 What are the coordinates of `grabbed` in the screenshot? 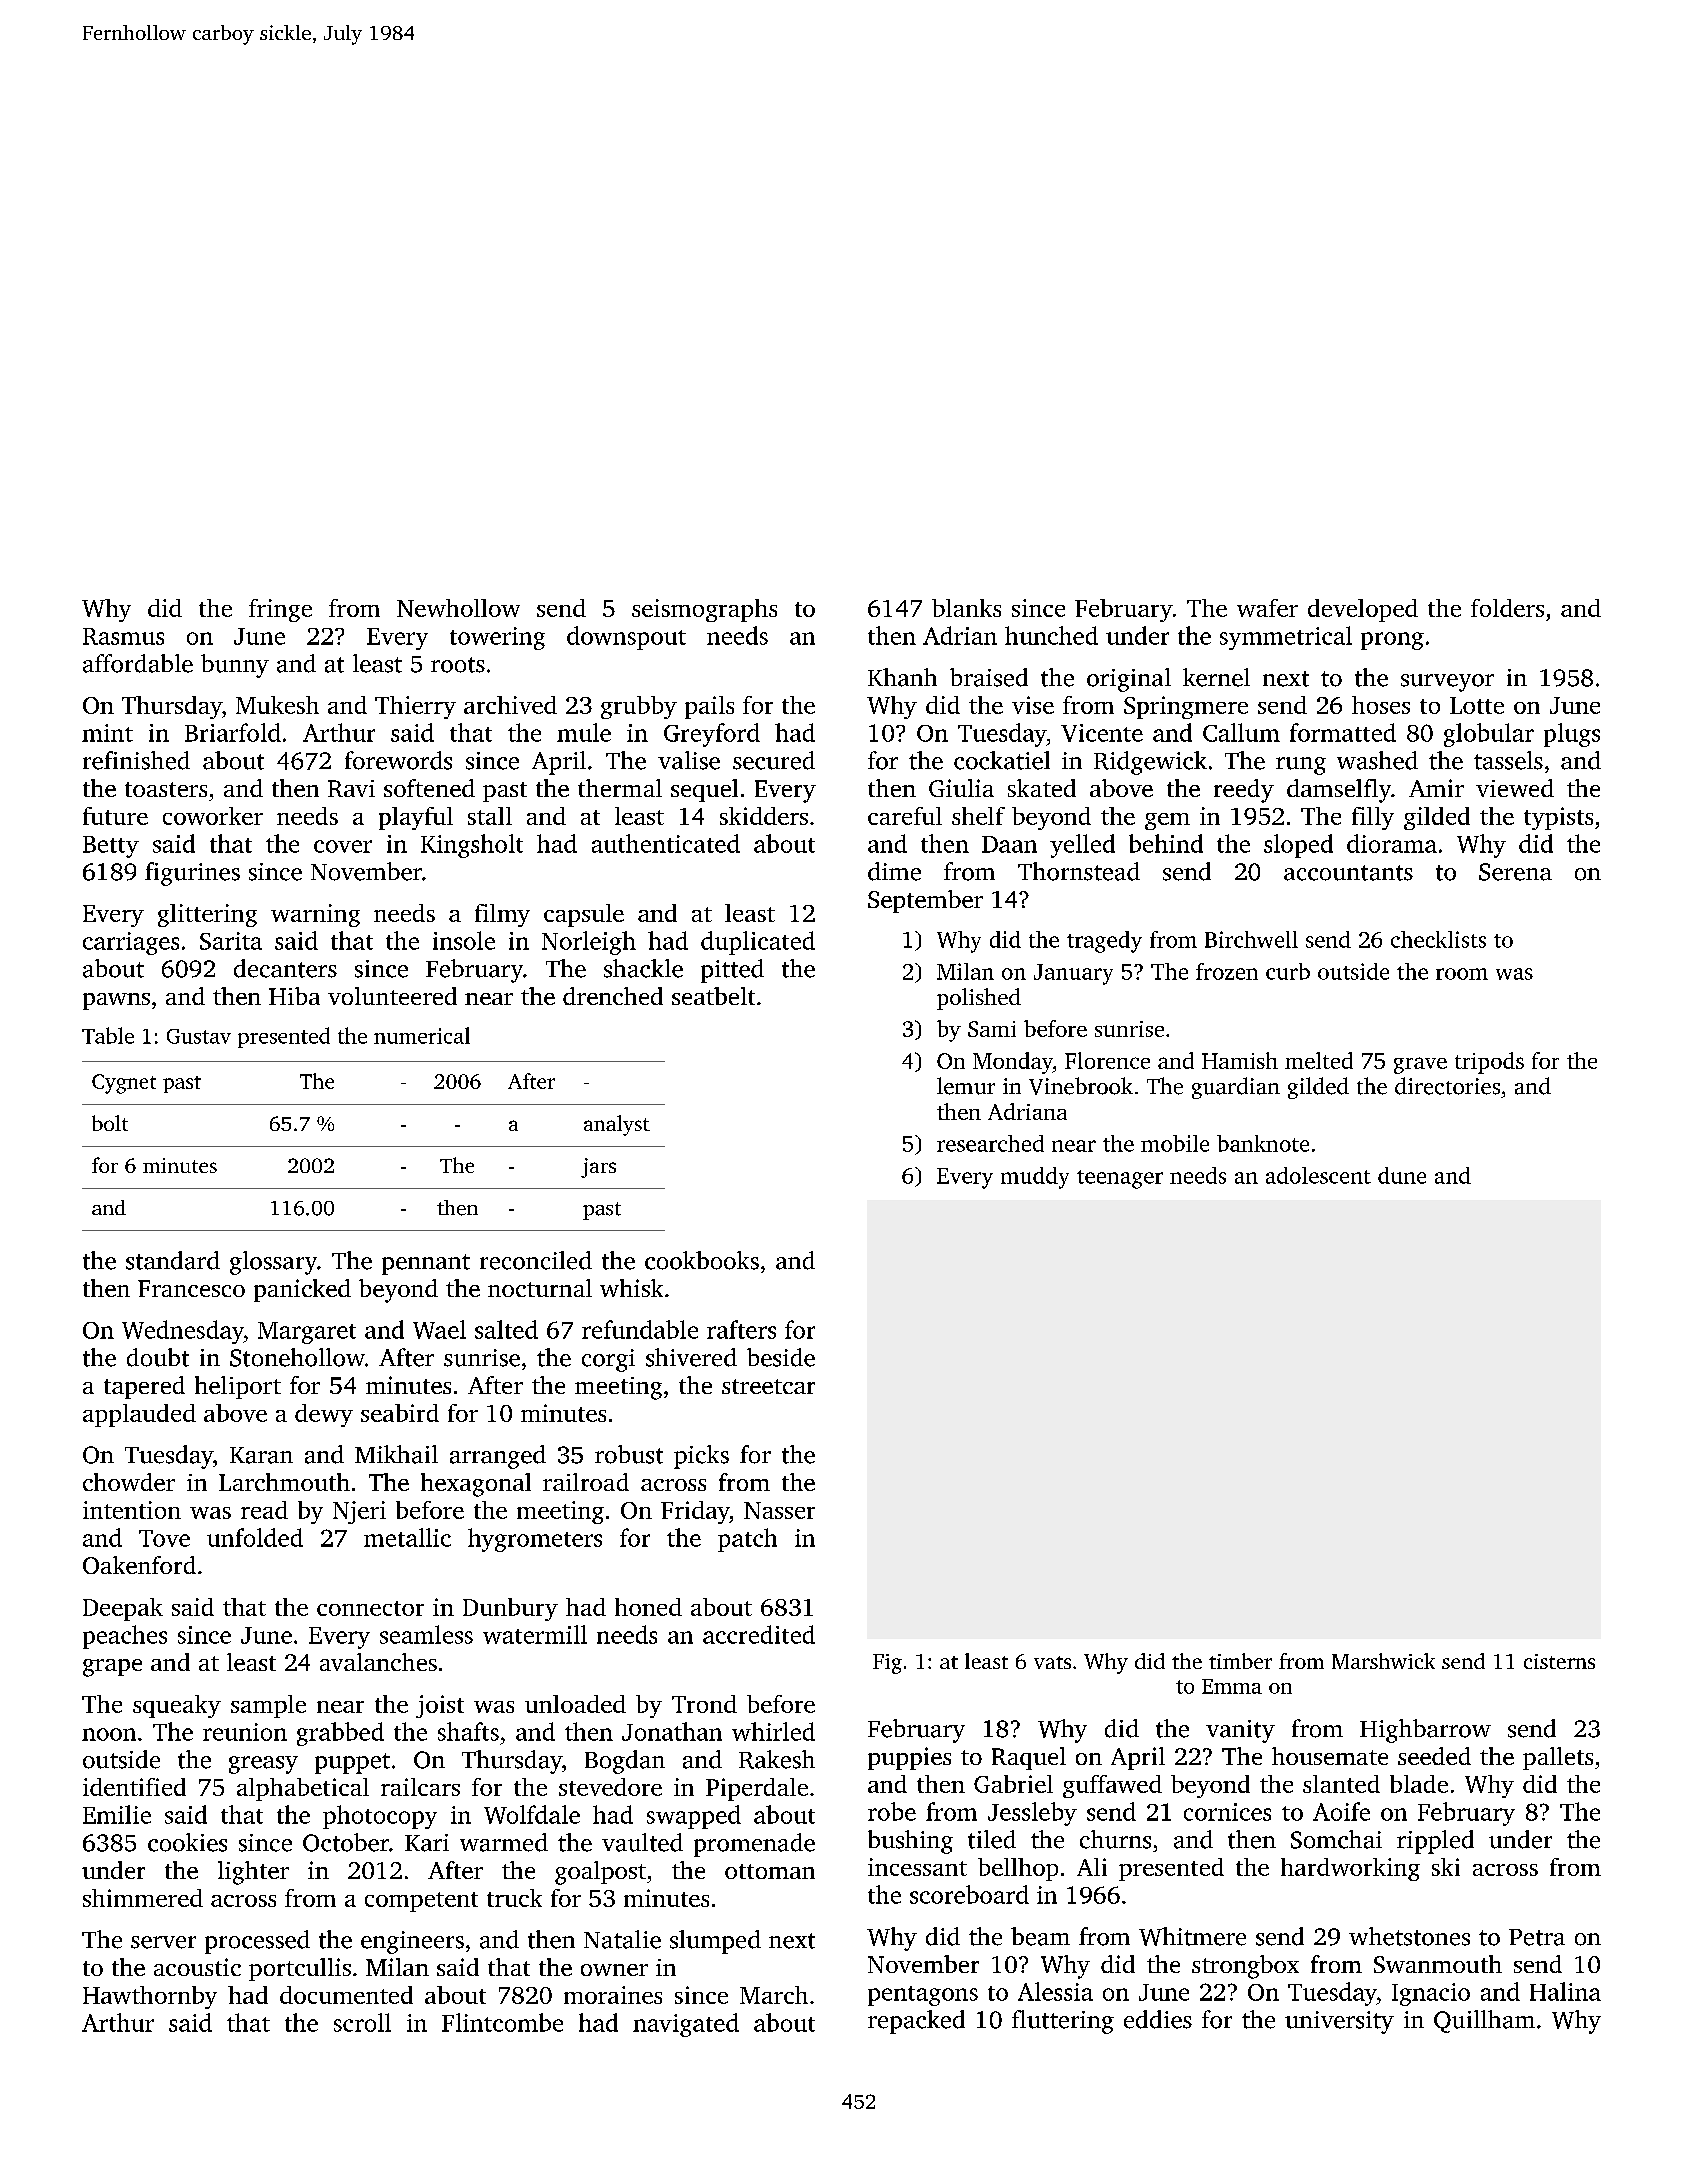 It's located at (340, 1734).
